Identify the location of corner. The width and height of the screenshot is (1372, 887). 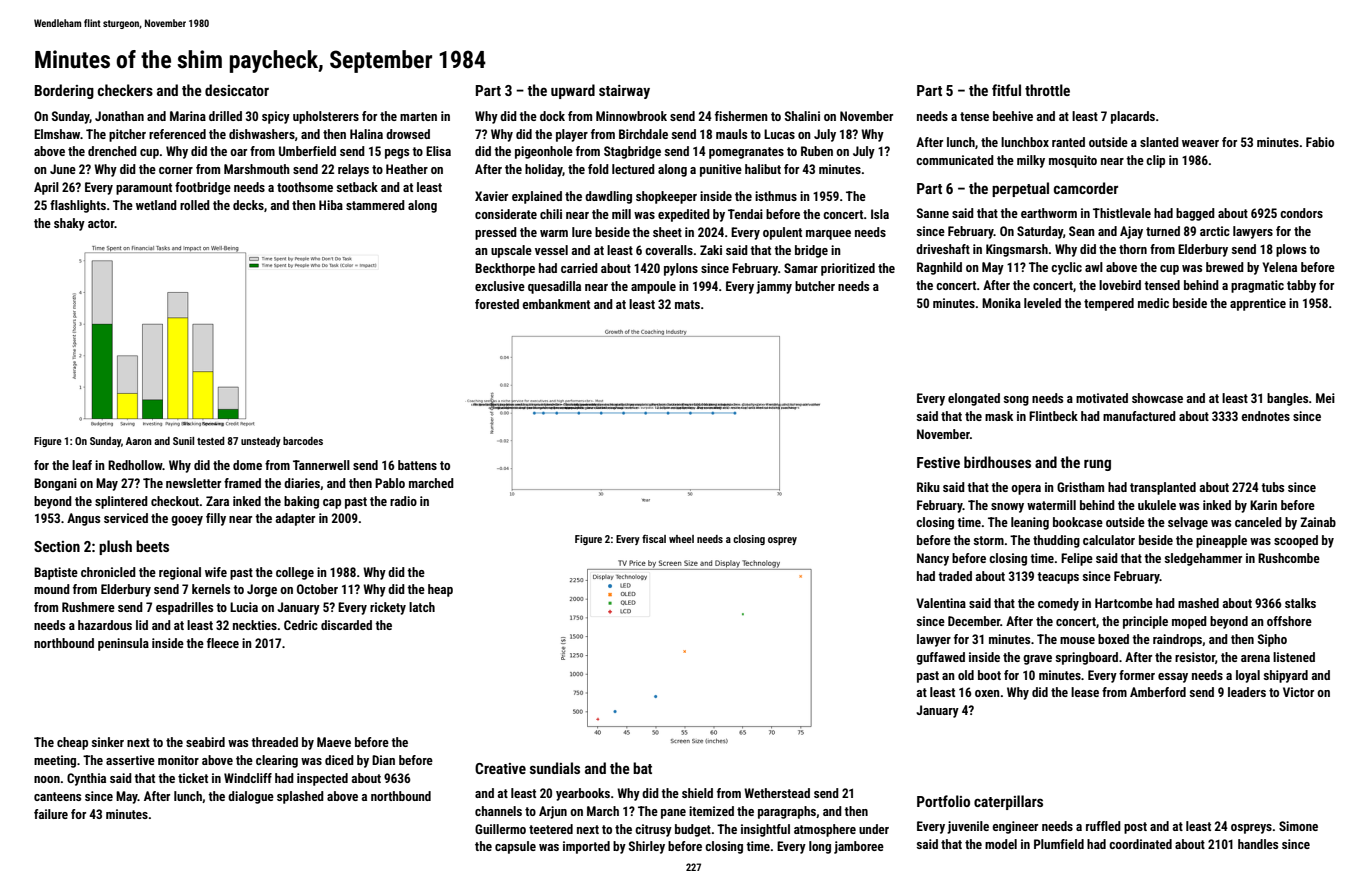
(176, 170).
